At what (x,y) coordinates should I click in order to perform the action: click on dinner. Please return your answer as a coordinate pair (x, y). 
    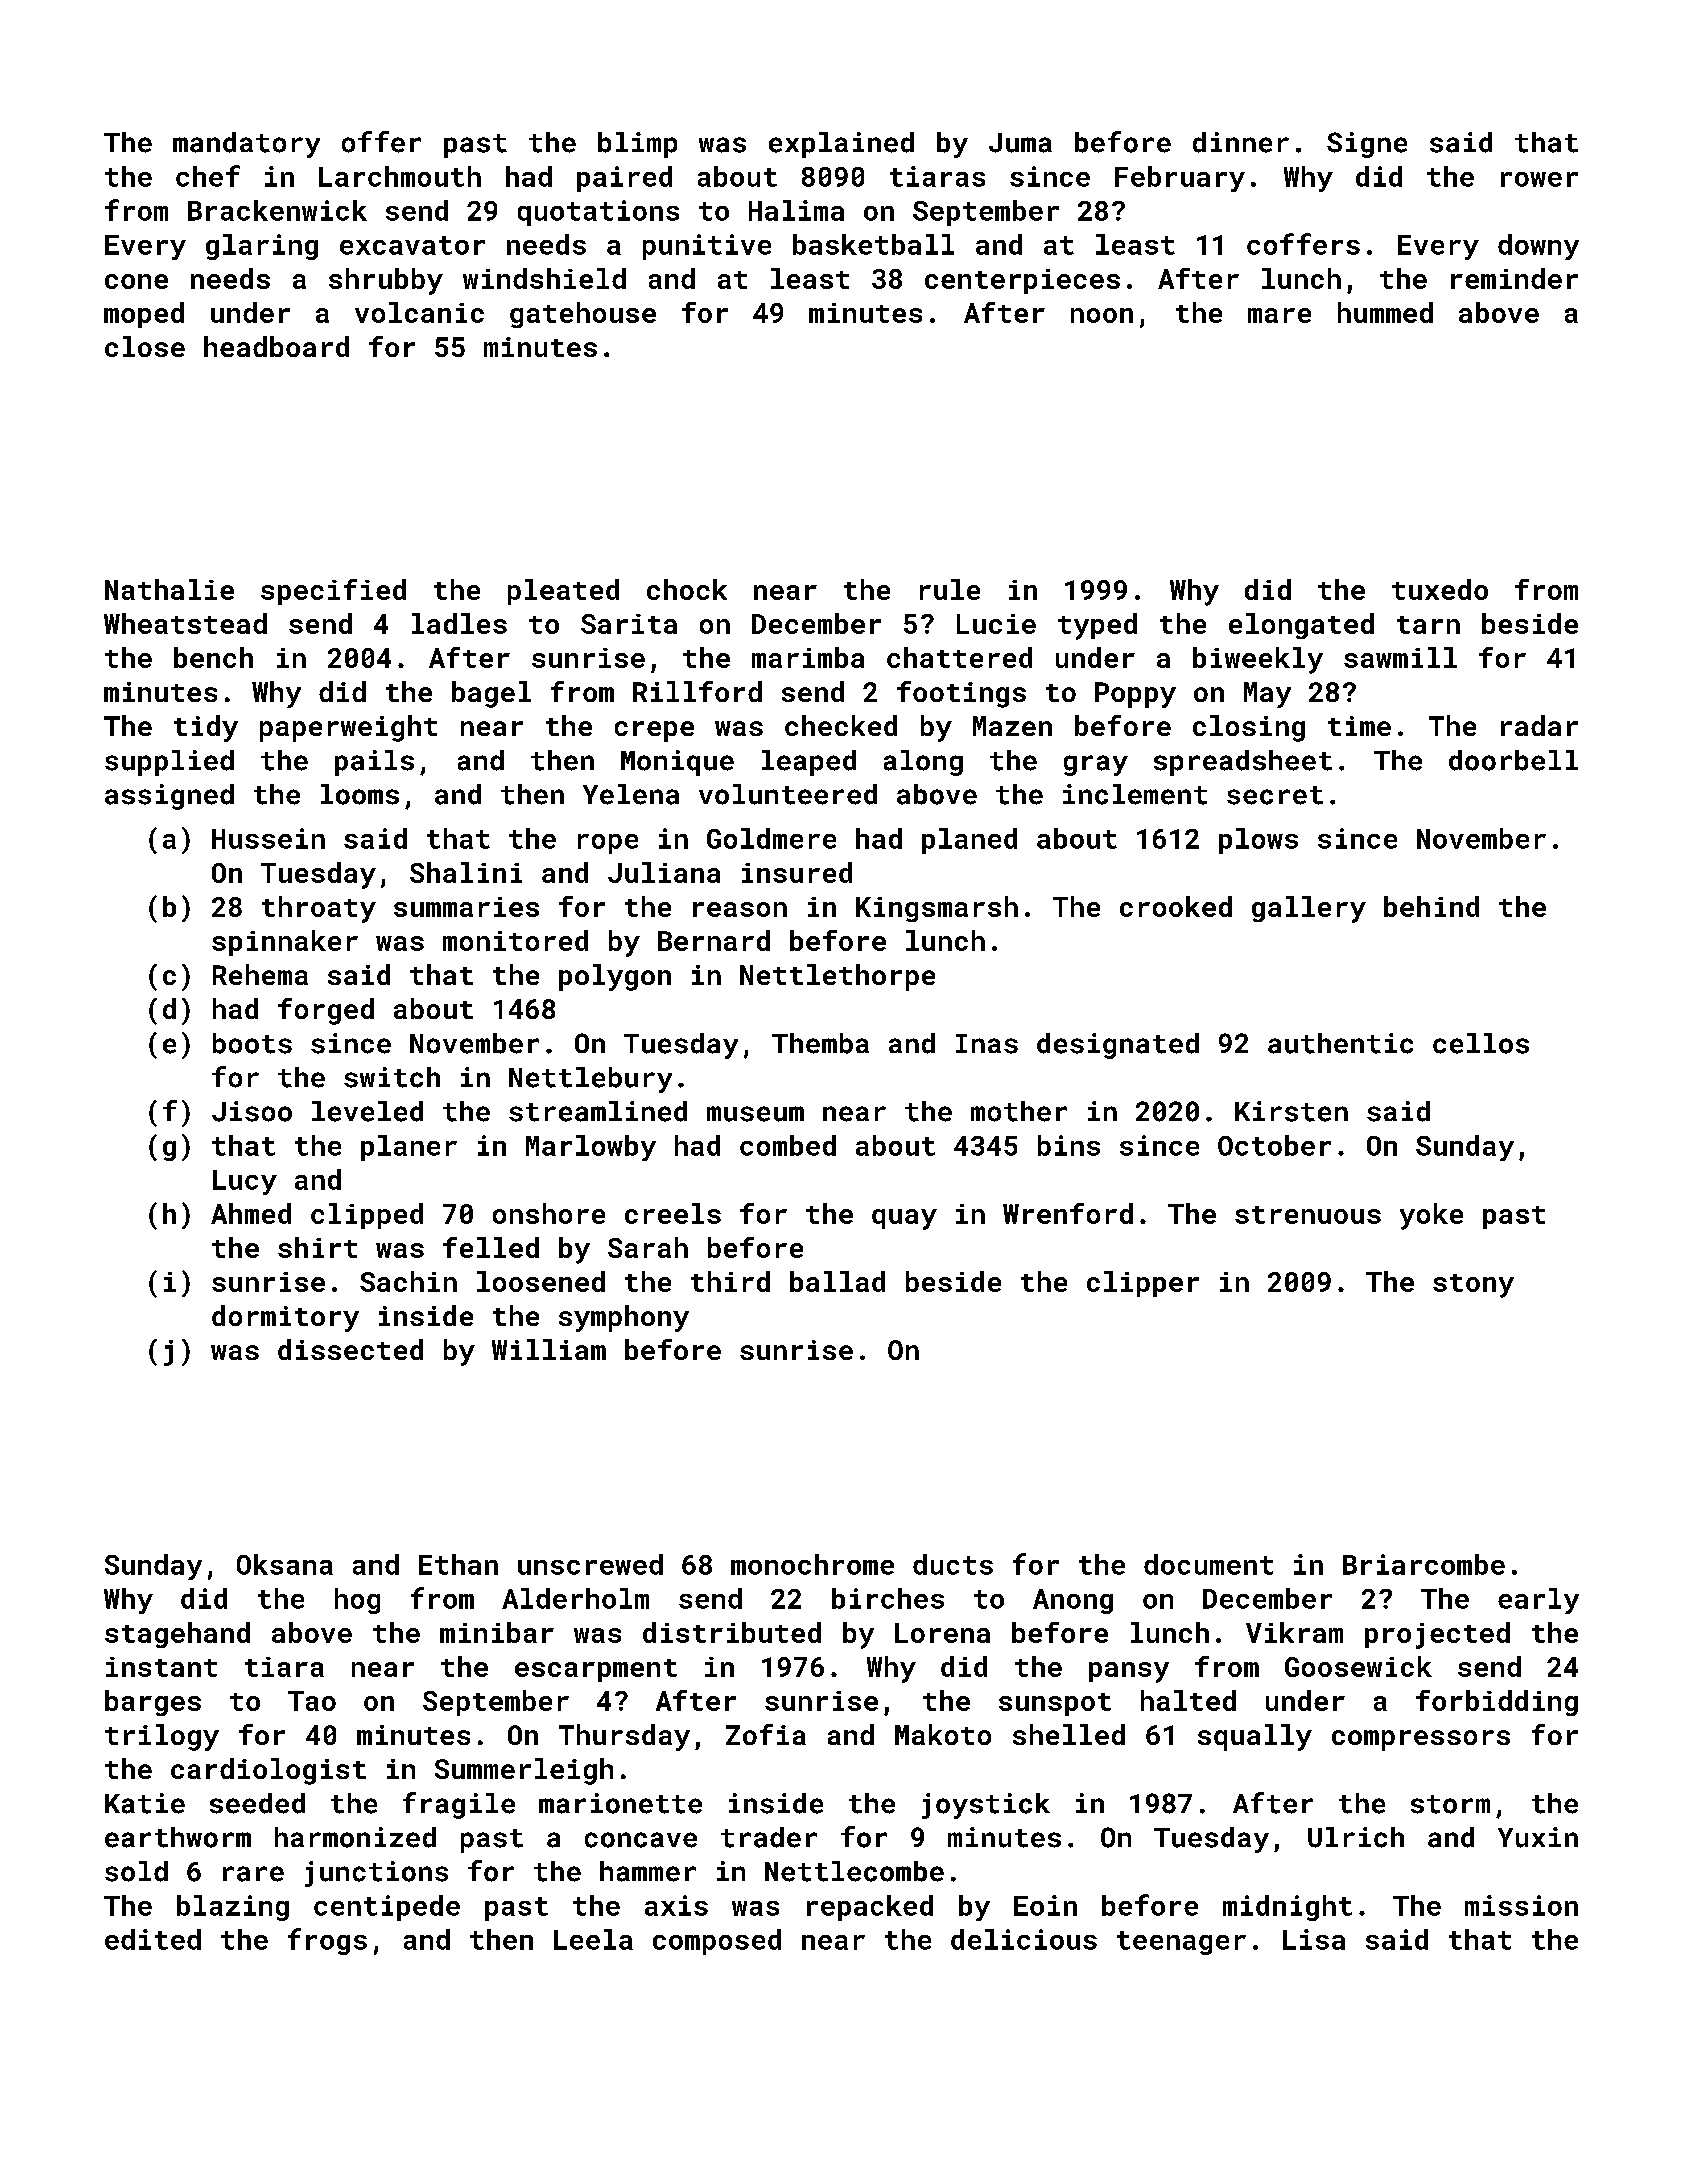
    Looking at the image, I should click on (1241, 142).
